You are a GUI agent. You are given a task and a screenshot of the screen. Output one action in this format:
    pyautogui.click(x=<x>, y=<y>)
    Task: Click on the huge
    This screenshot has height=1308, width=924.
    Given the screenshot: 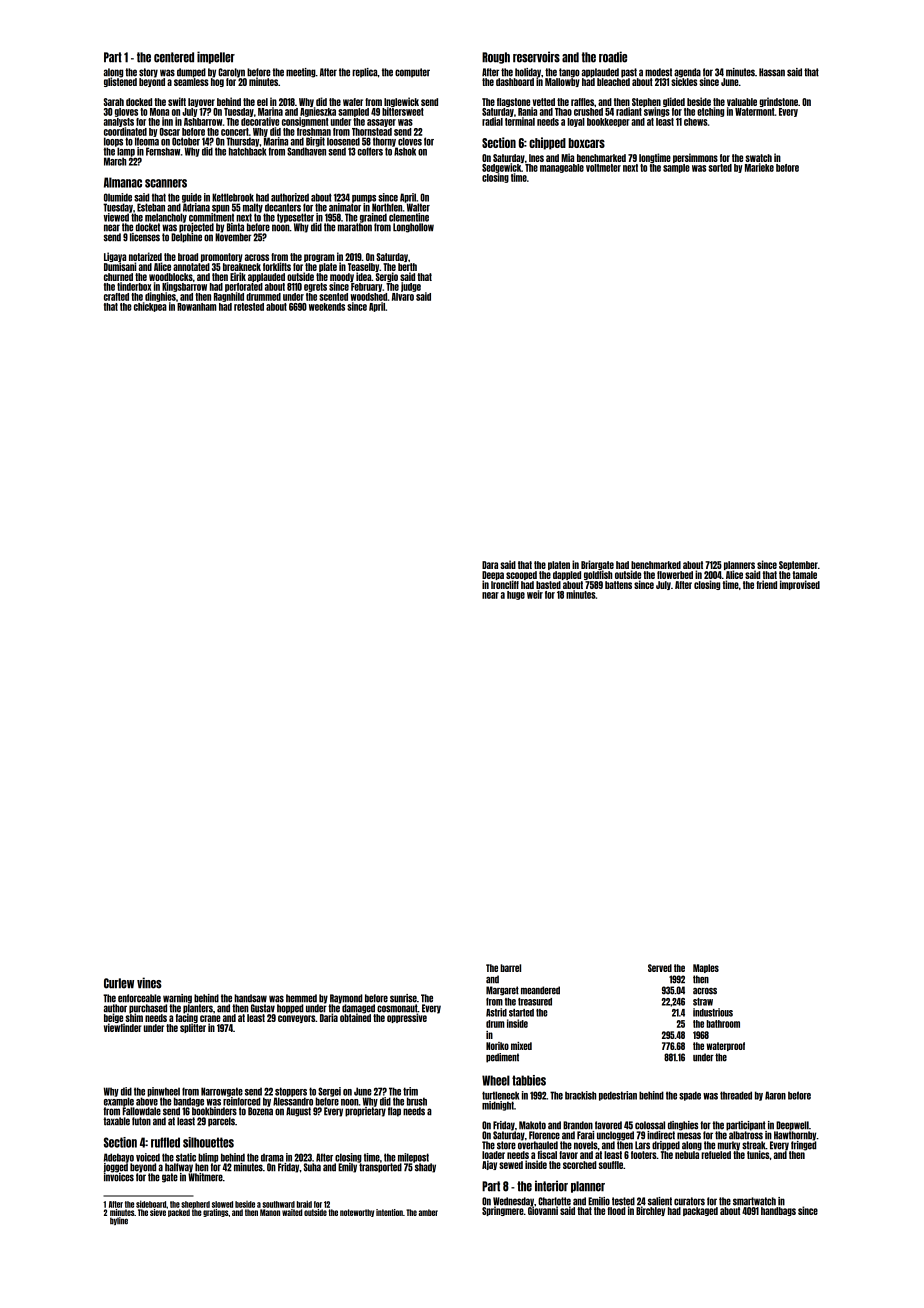 What is the action you would take?
    pyautogui.click(x=516, y=595)
